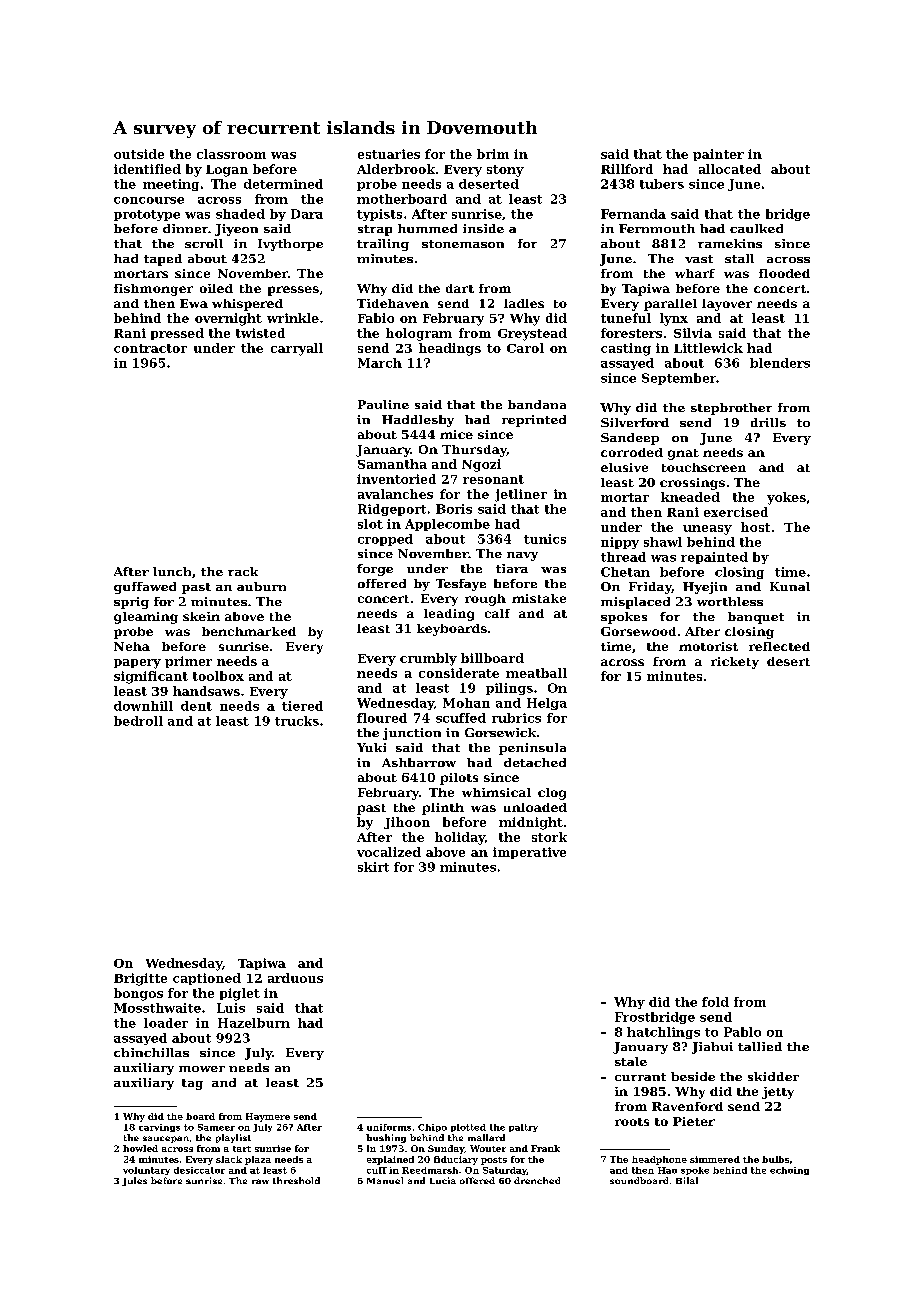  I want to click on Gorsewood, so click(638, 631).
